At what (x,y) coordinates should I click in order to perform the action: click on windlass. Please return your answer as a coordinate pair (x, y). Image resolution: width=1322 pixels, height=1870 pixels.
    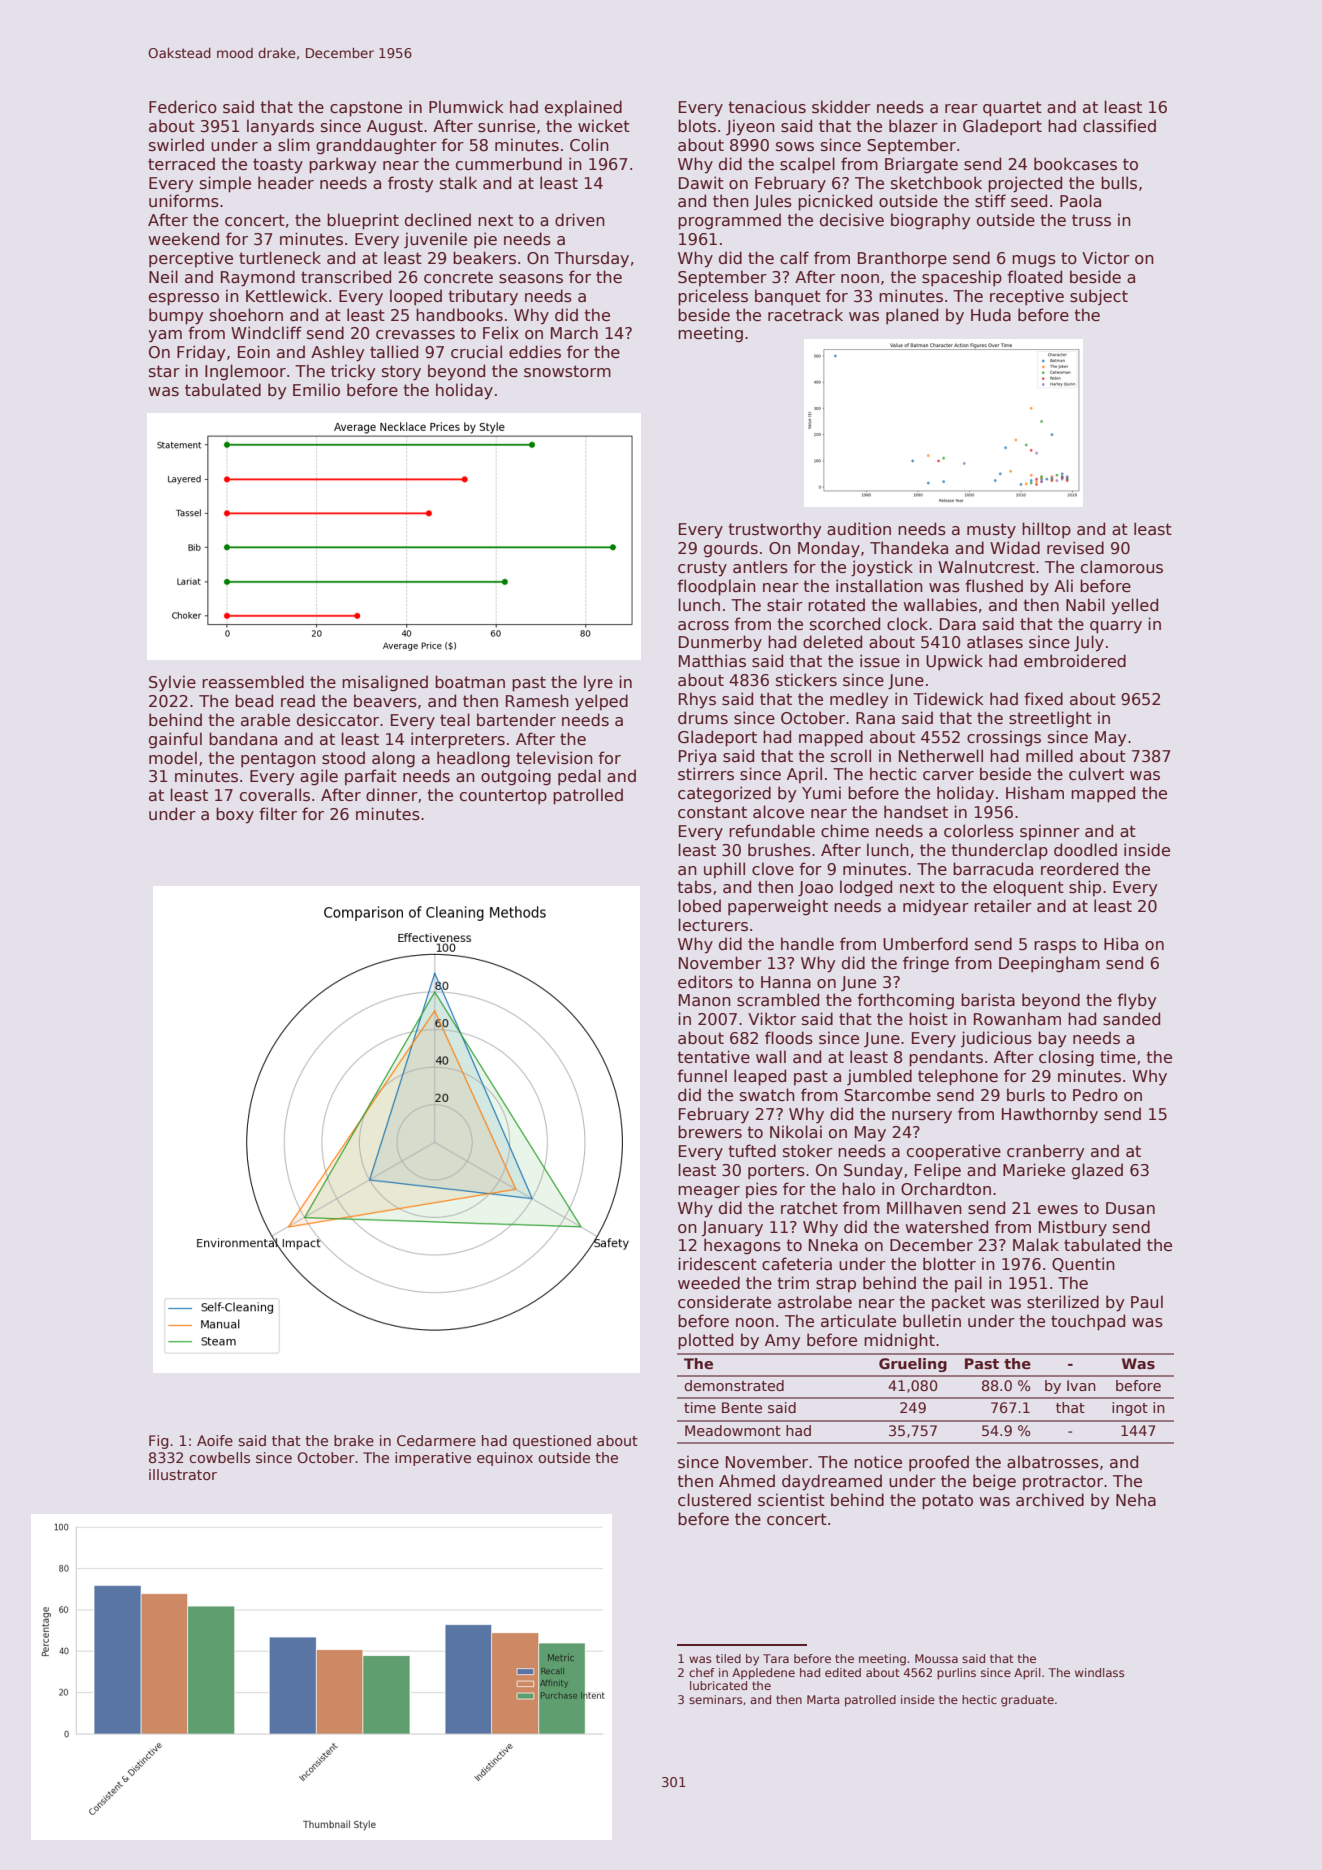
    Looking at the image, I should click on (1100, 1672).
